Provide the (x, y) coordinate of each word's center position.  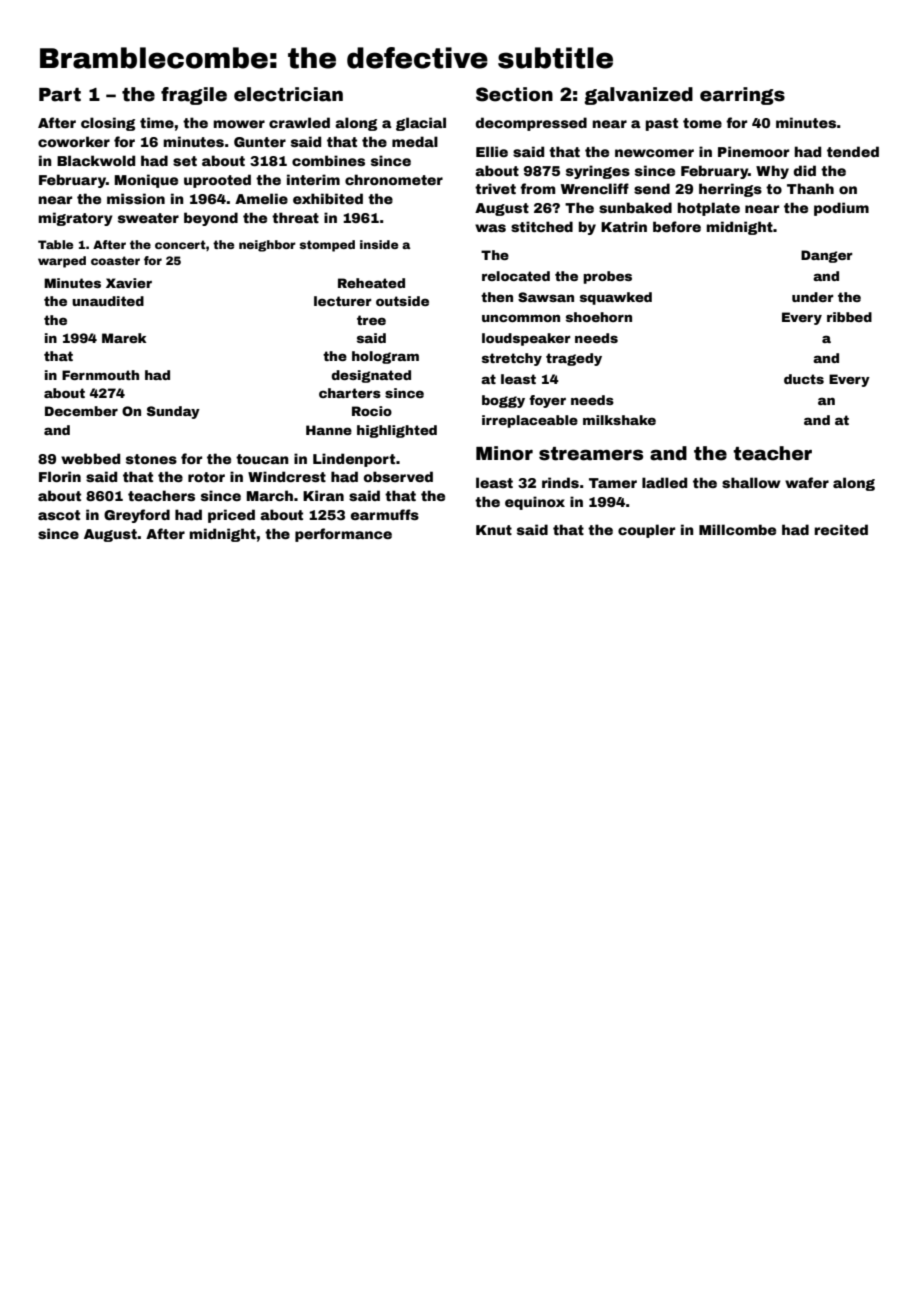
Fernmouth (100, 375)
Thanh (810, 188)
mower (239, 124)
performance (343, 535)
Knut (494, 530)
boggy (503, 401)
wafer (807, 482)
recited (841, 529)
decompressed (531, 124)
